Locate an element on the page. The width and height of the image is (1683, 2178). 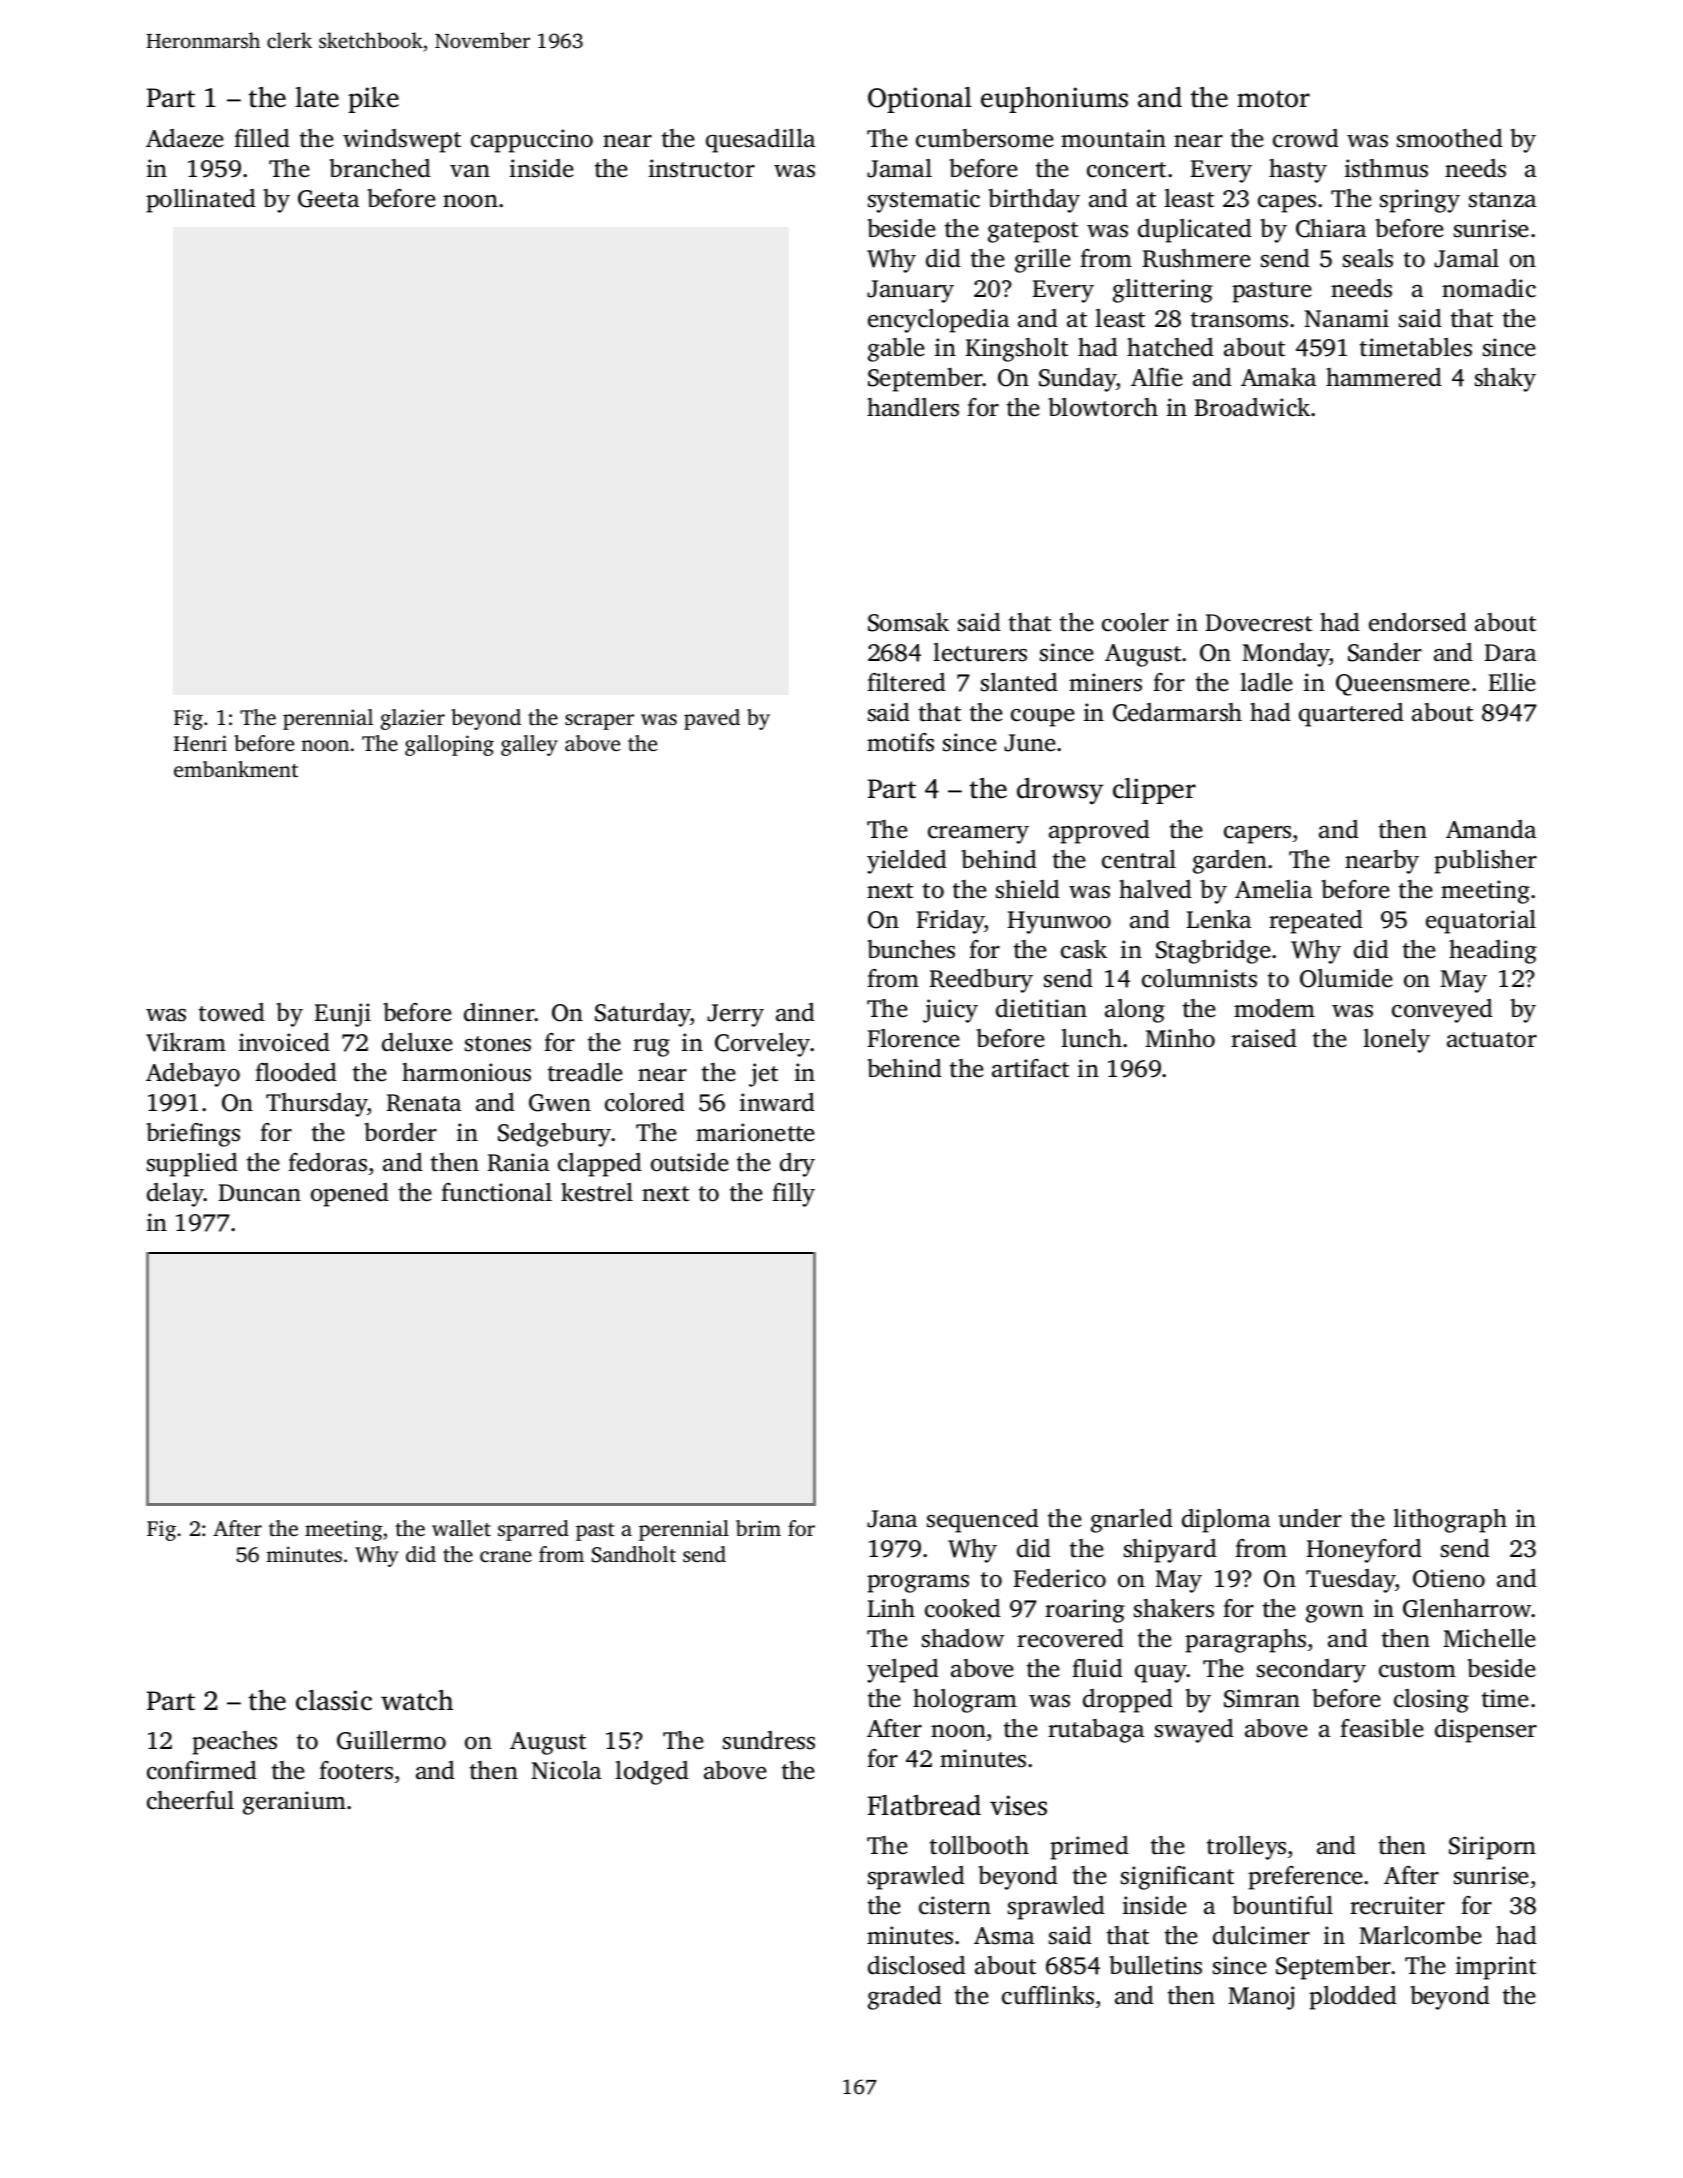
cooler is located at coordinates (1135, 622).
